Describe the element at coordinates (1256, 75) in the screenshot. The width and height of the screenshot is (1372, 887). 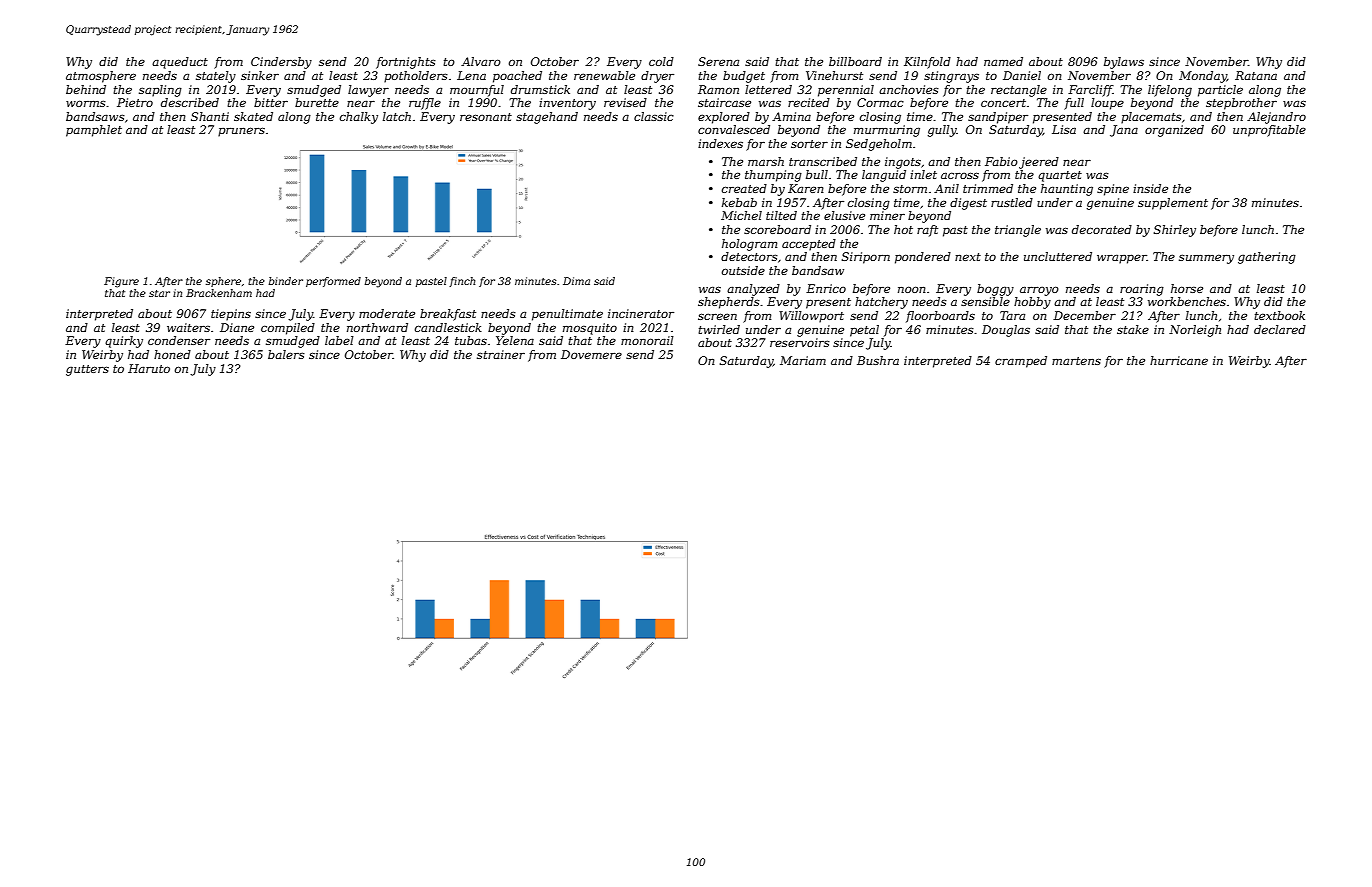
I see `Ratana` at that location.
